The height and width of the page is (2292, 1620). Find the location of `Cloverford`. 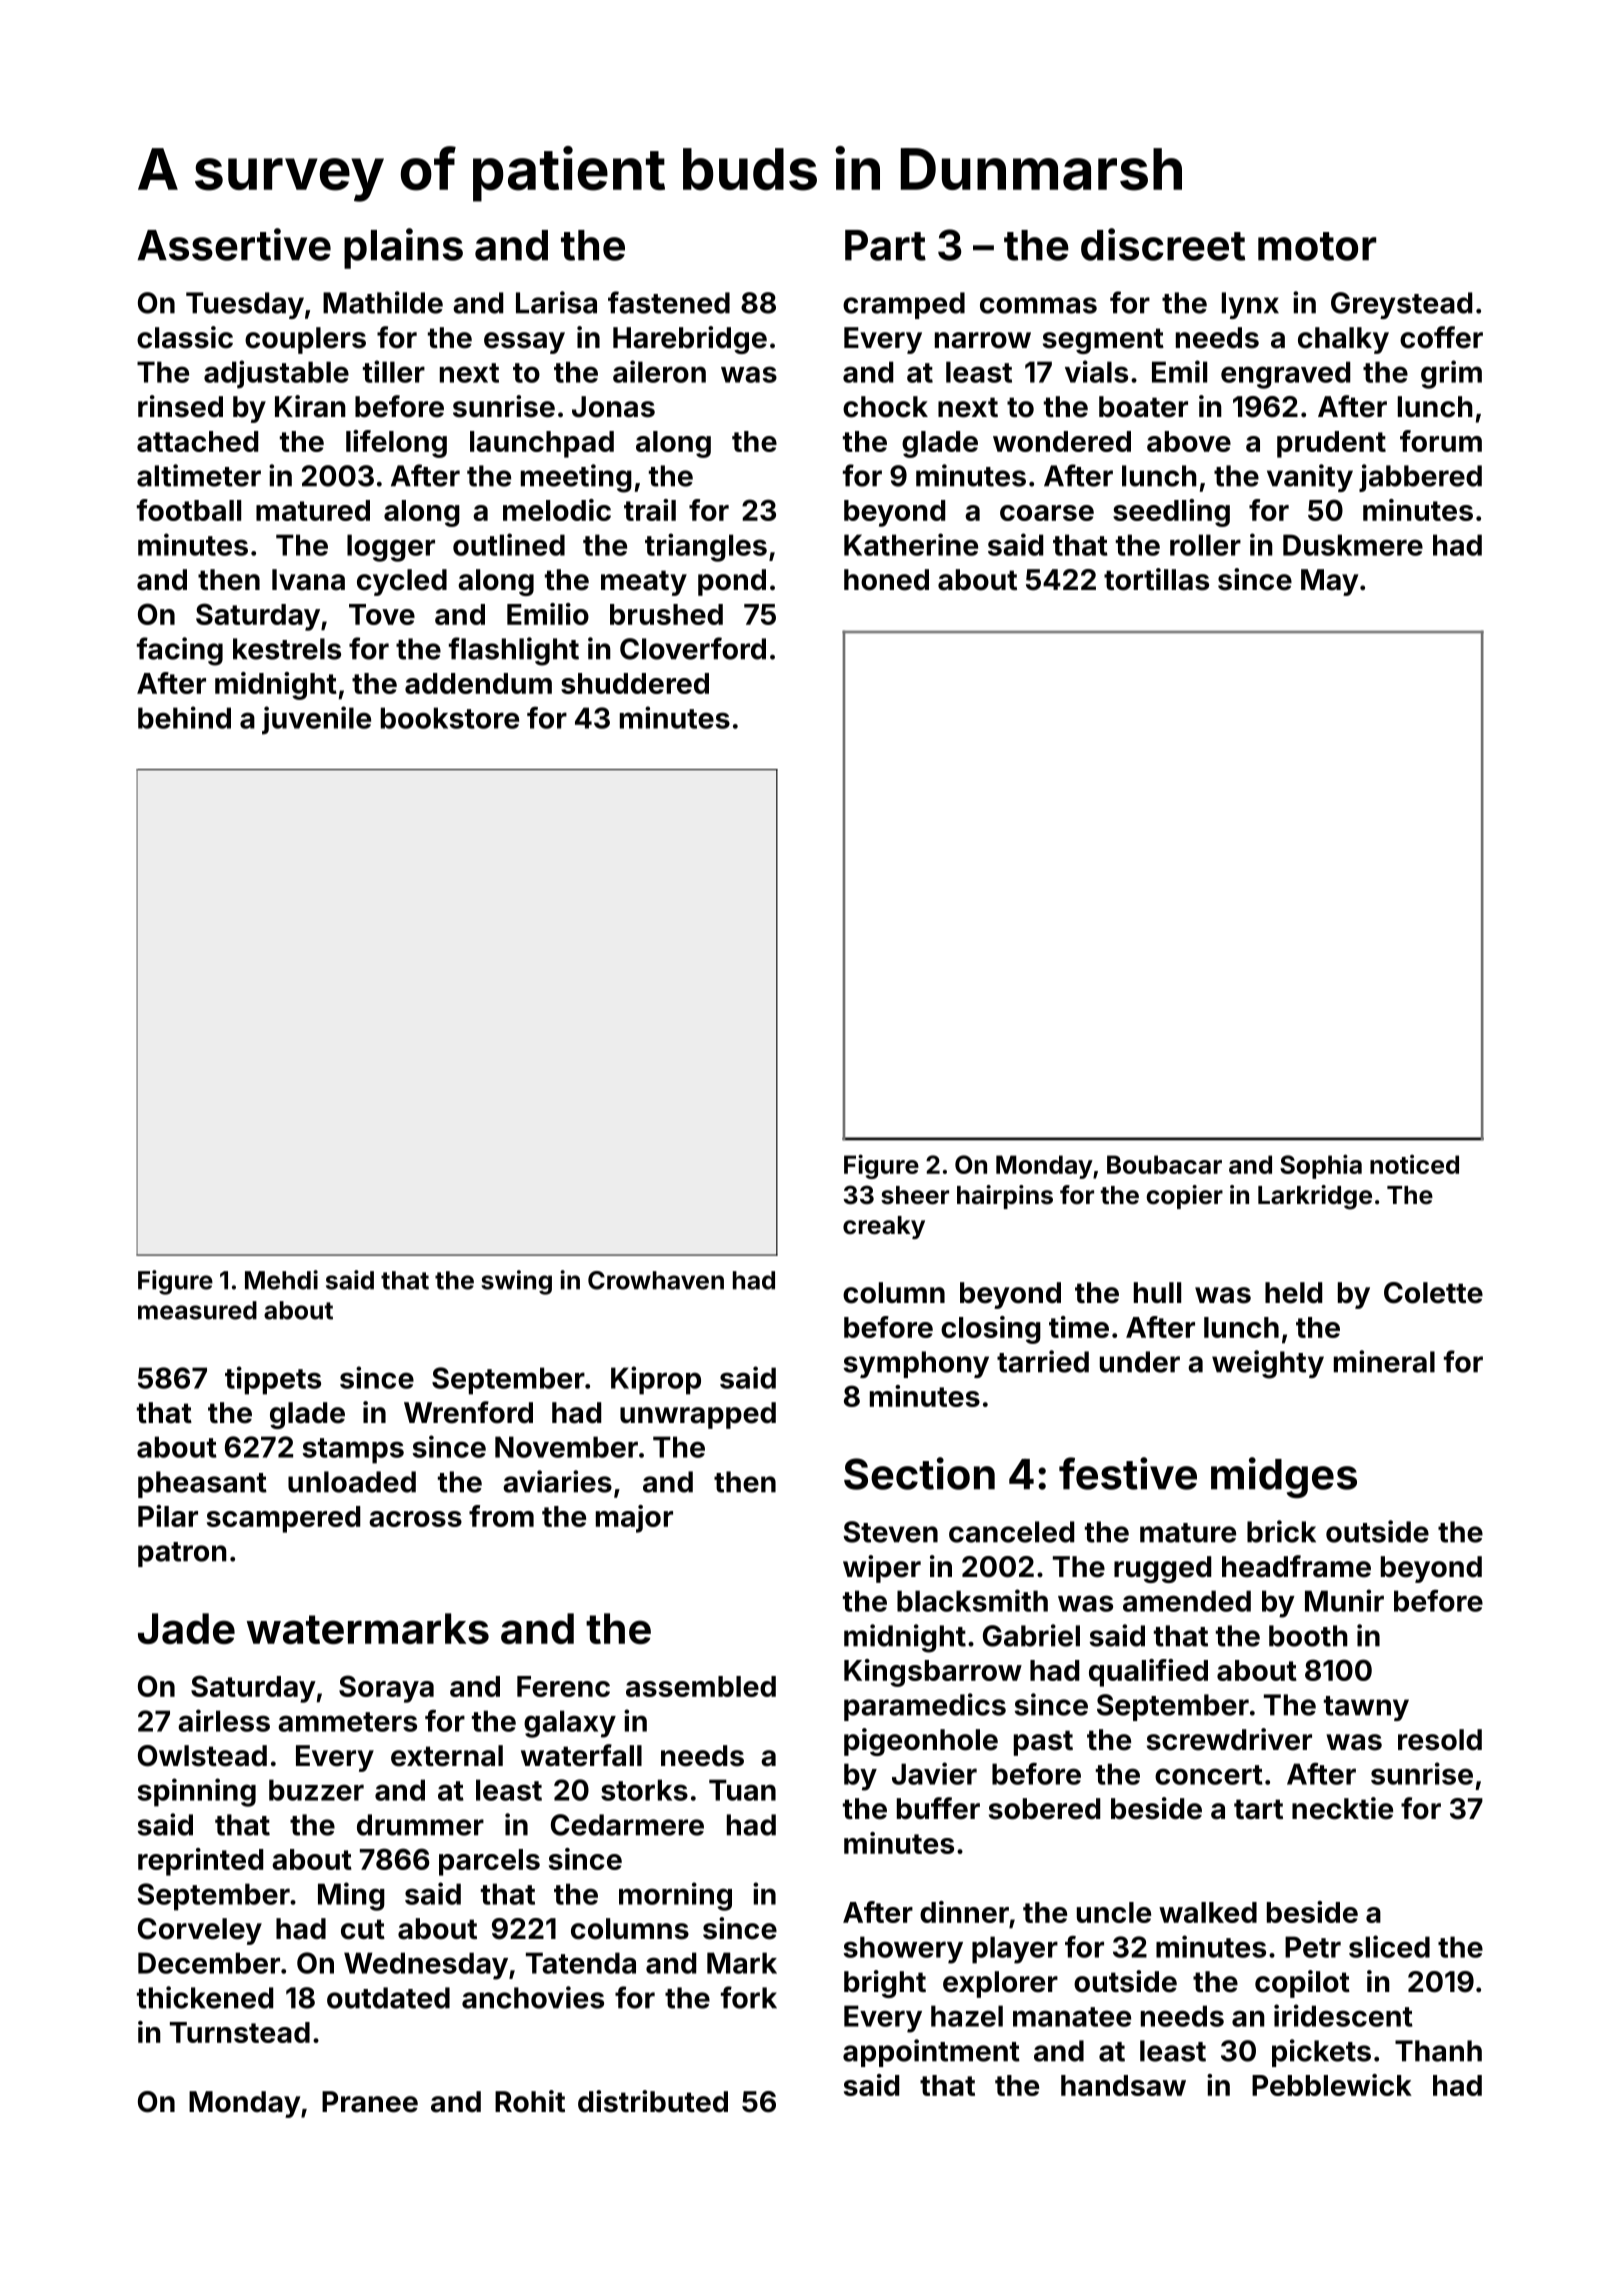

Cloverford is located at coordinates (693, 648).
